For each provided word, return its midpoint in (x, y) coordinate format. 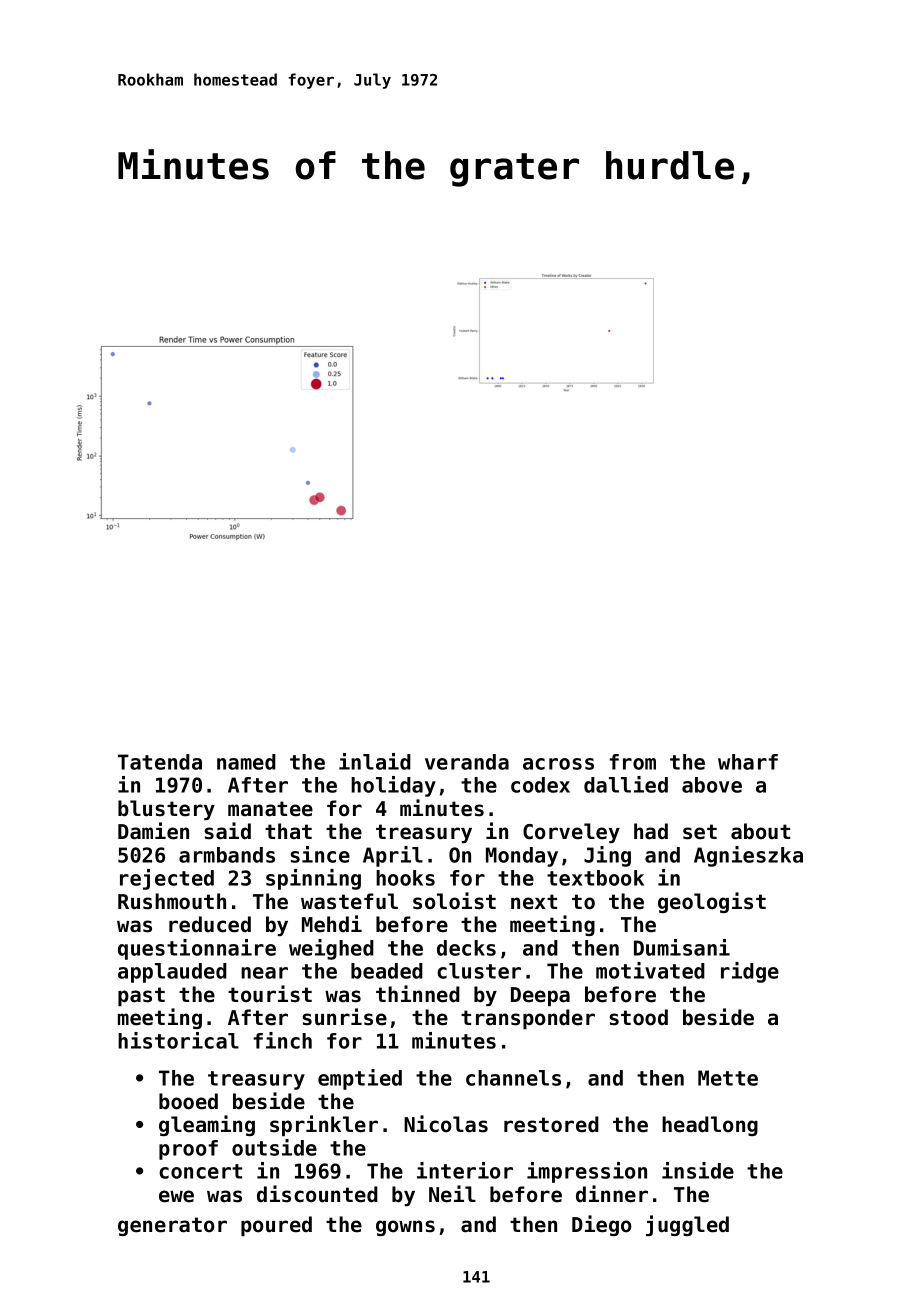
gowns (405, 1228)
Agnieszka (748, 856)
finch (282, 1040)
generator (172, 1226)
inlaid (375, 761)
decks (466, 948)
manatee (270, 809)
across (558, 764)
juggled (687, 1225)
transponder (528, 1019)
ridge (750, 972)
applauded (172, 973)
